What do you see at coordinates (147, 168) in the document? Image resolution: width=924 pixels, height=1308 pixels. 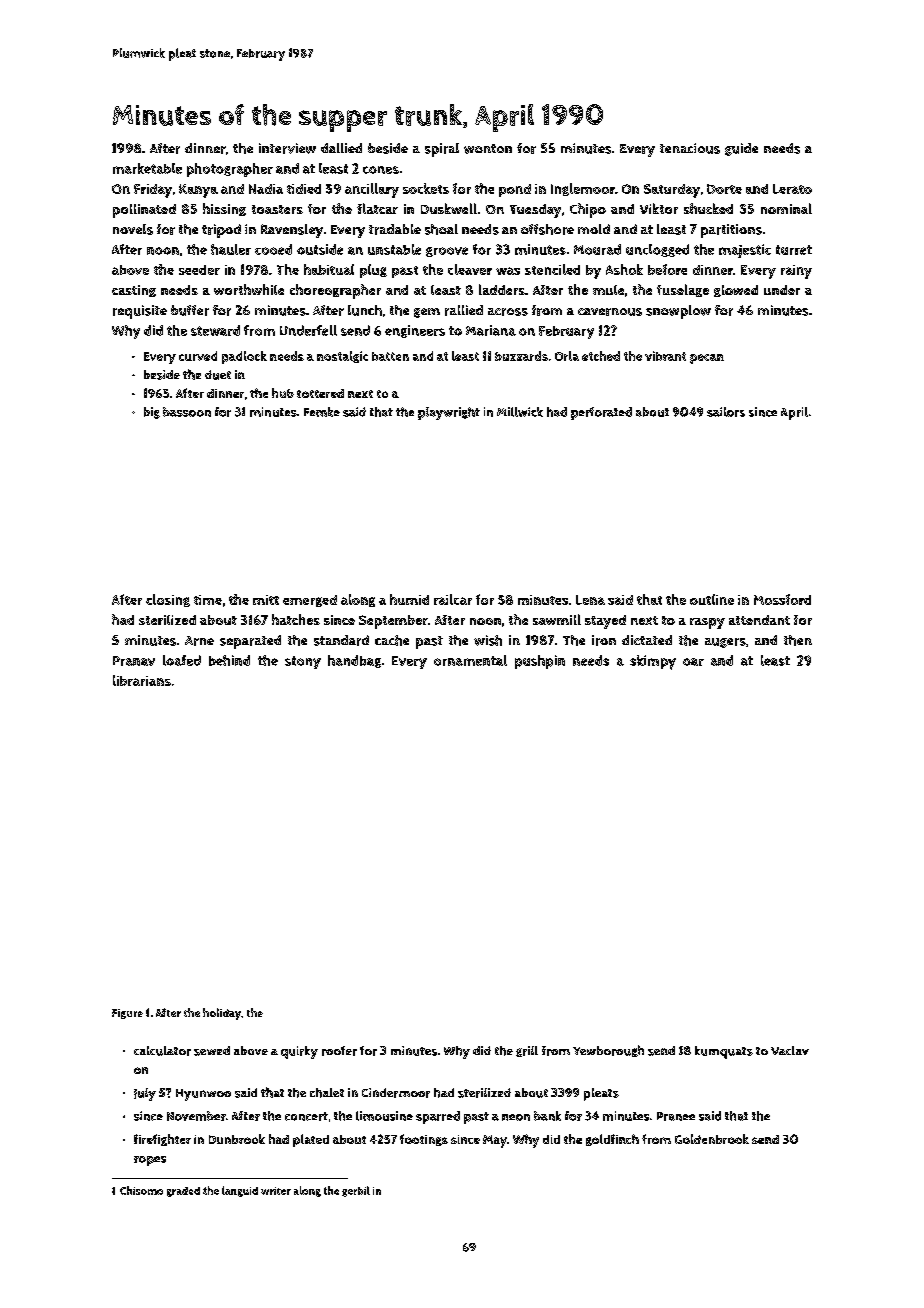 I see `marketable` at bounding box center [147, 168].
